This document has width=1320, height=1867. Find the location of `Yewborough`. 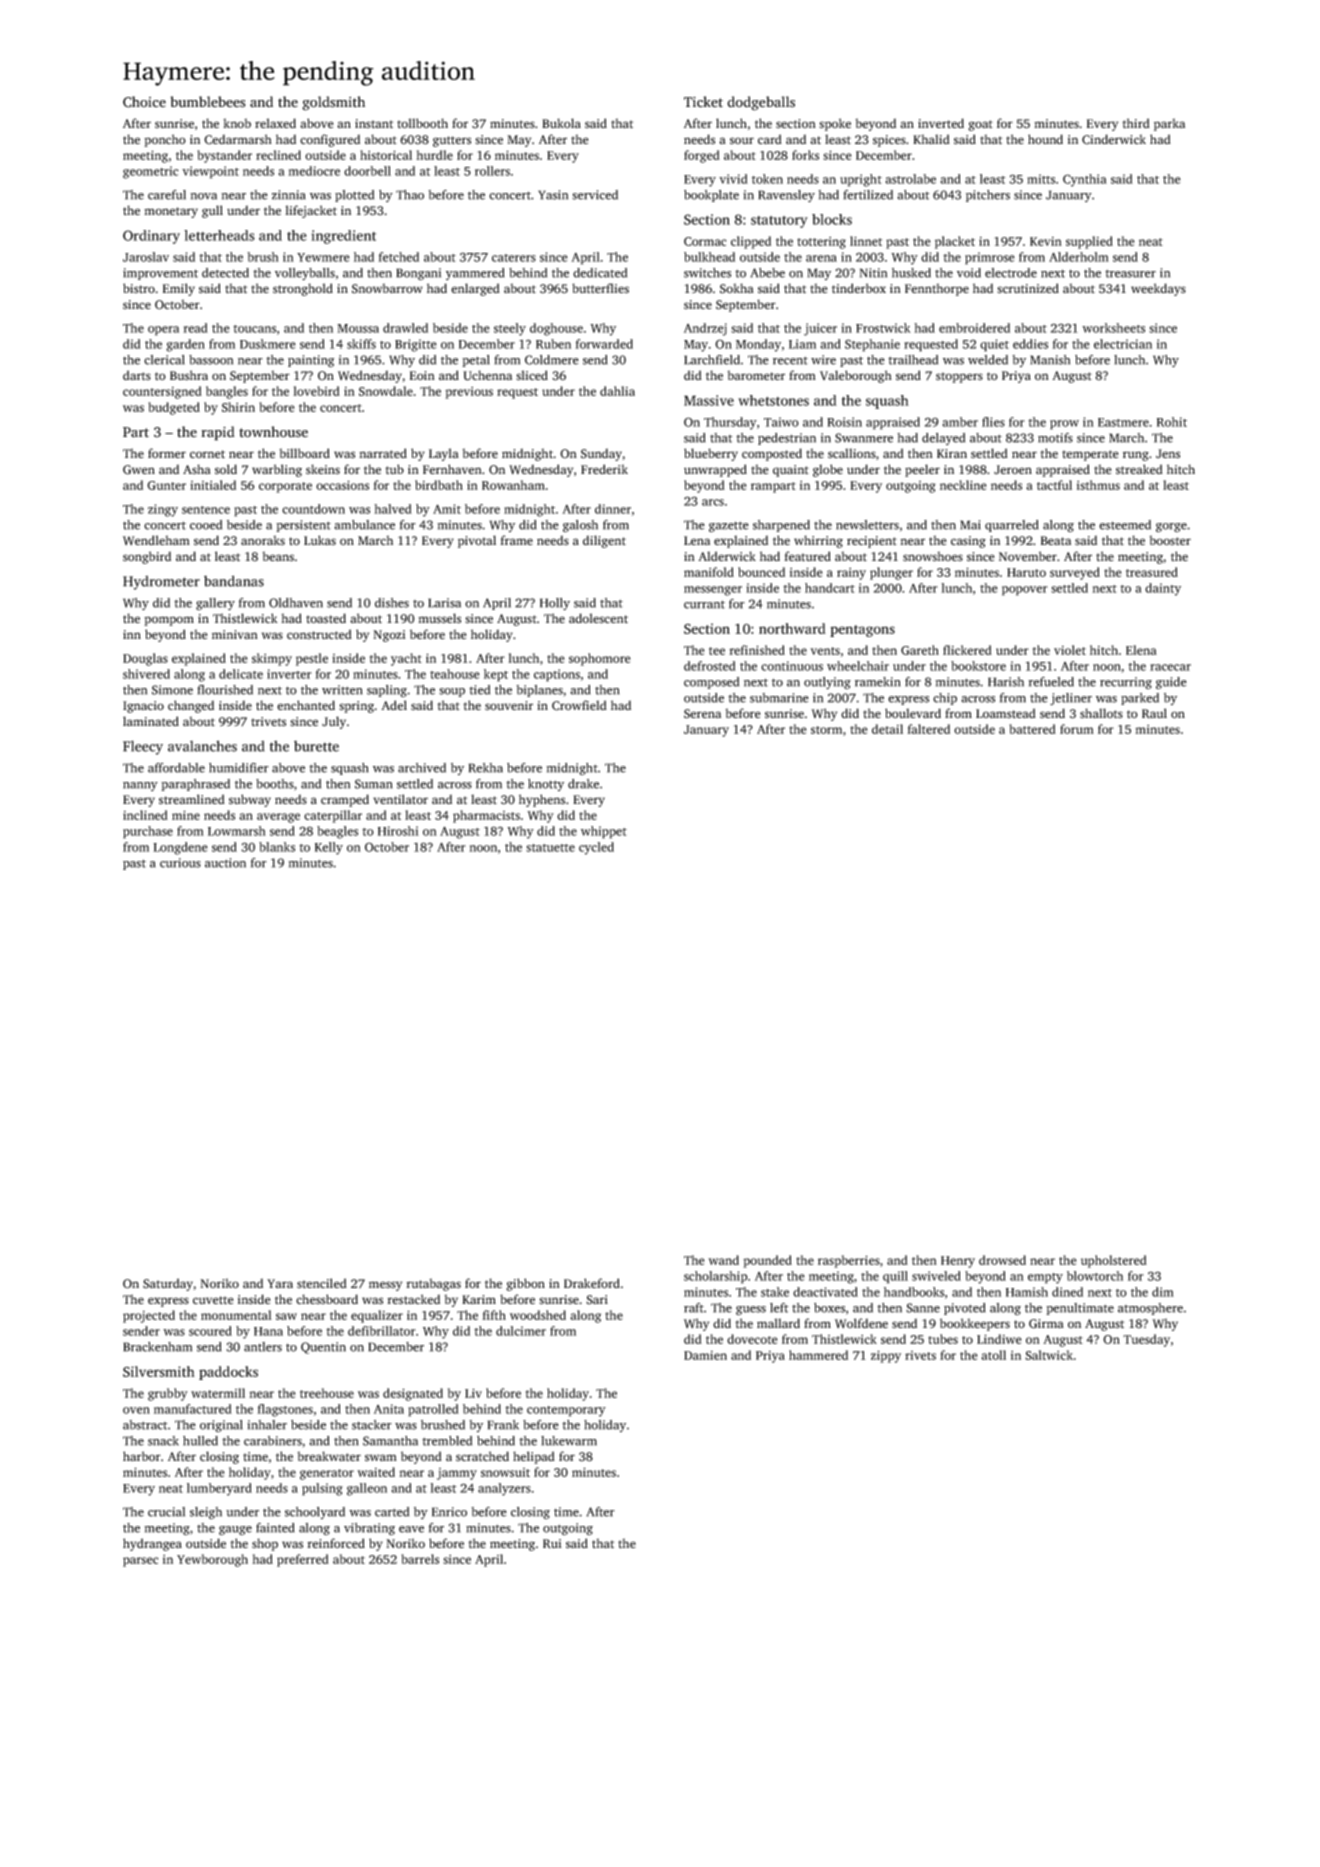

Yewborough is located at coordinates (212, 1560).
